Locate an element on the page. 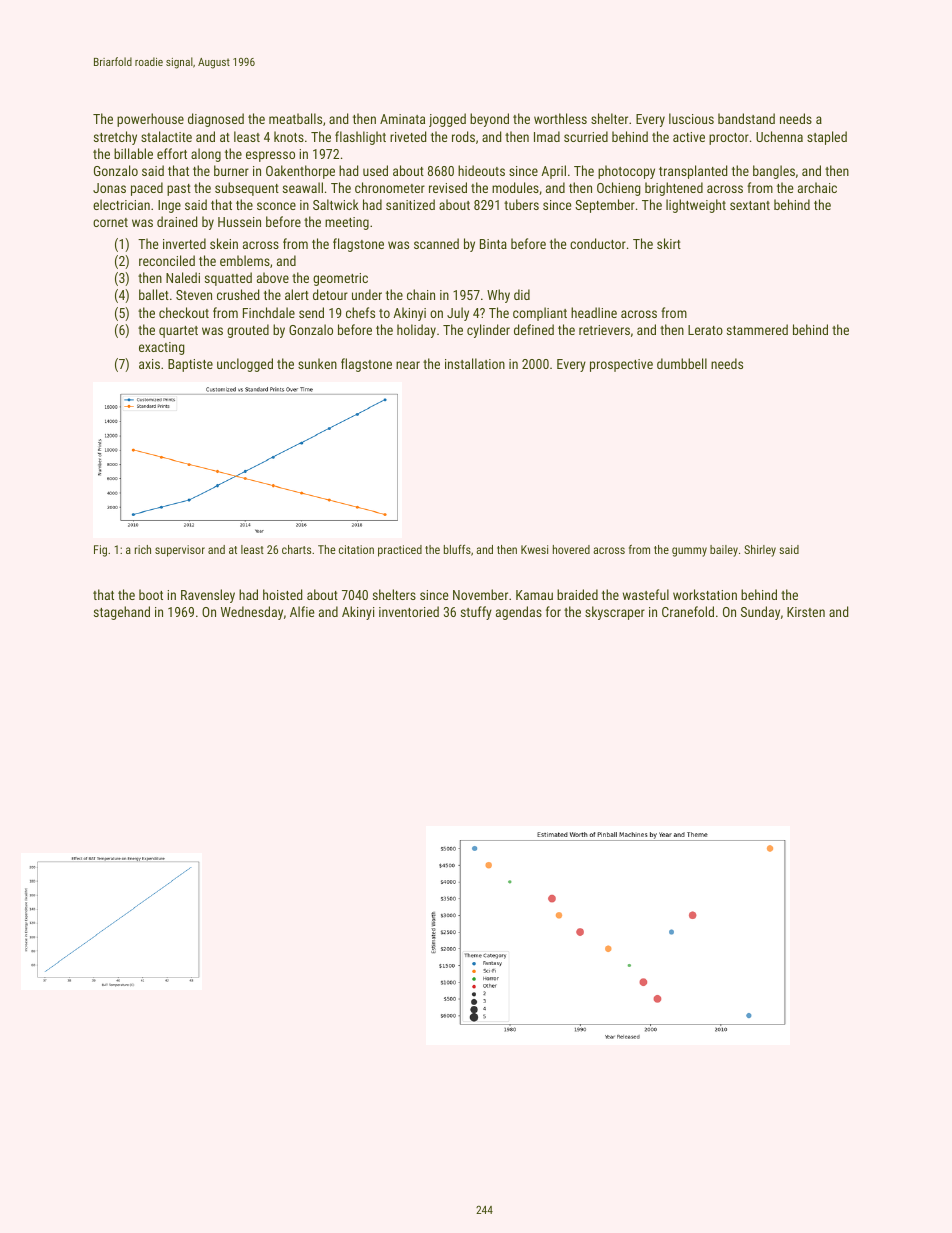 Image resolution: width=952 pixels, height=1233 pixels. beyond is located at coordinates (489, 120).
